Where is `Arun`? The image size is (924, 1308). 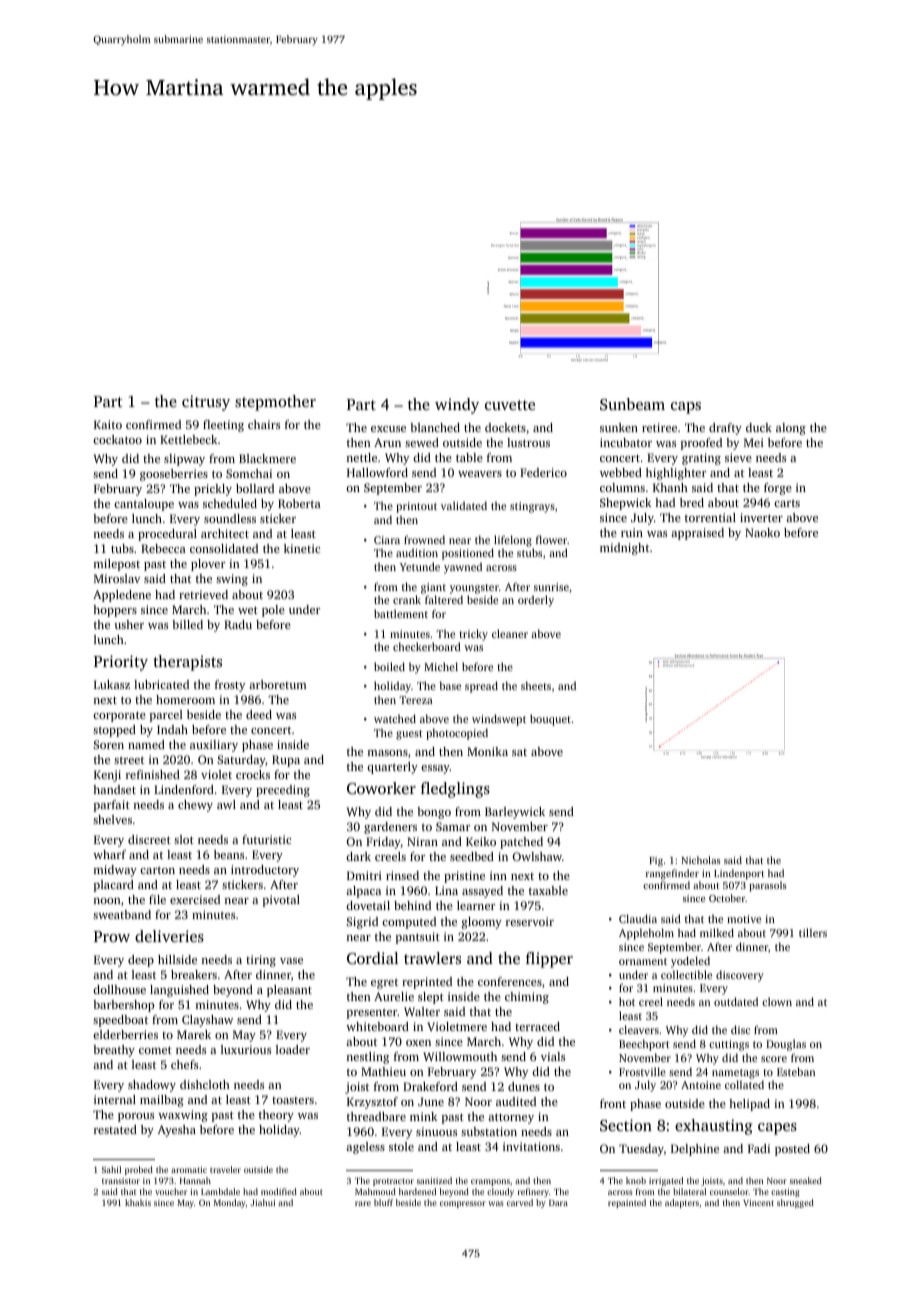
Arun is located at coordinates (387, 442).
